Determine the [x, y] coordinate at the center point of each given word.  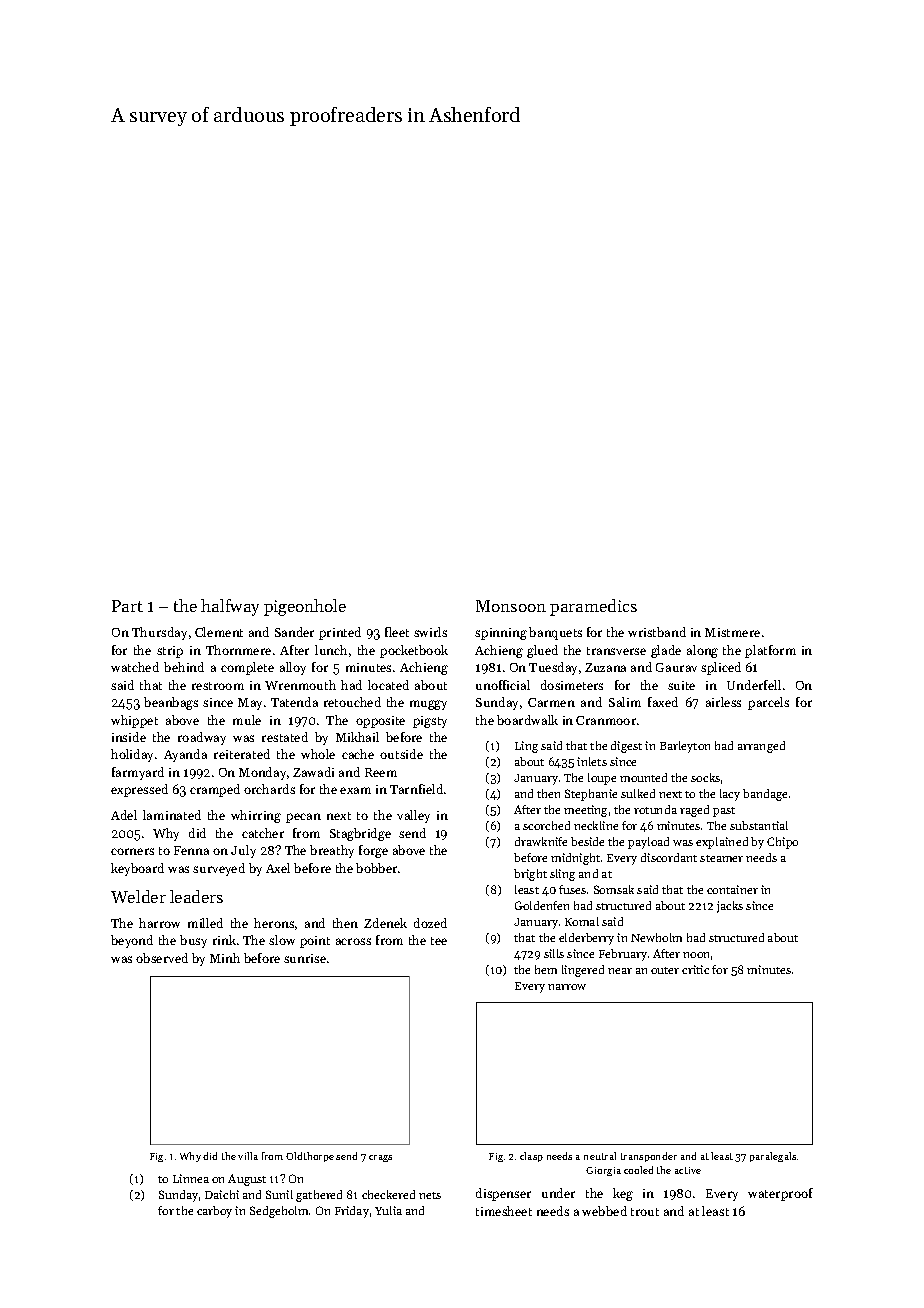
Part [127, 606]
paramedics [593, 607]
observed [162, 958]
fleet [397, 632]
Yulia [388, 1210]
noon [696, 955]
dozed [430, 923]
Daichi [222, 1194]
